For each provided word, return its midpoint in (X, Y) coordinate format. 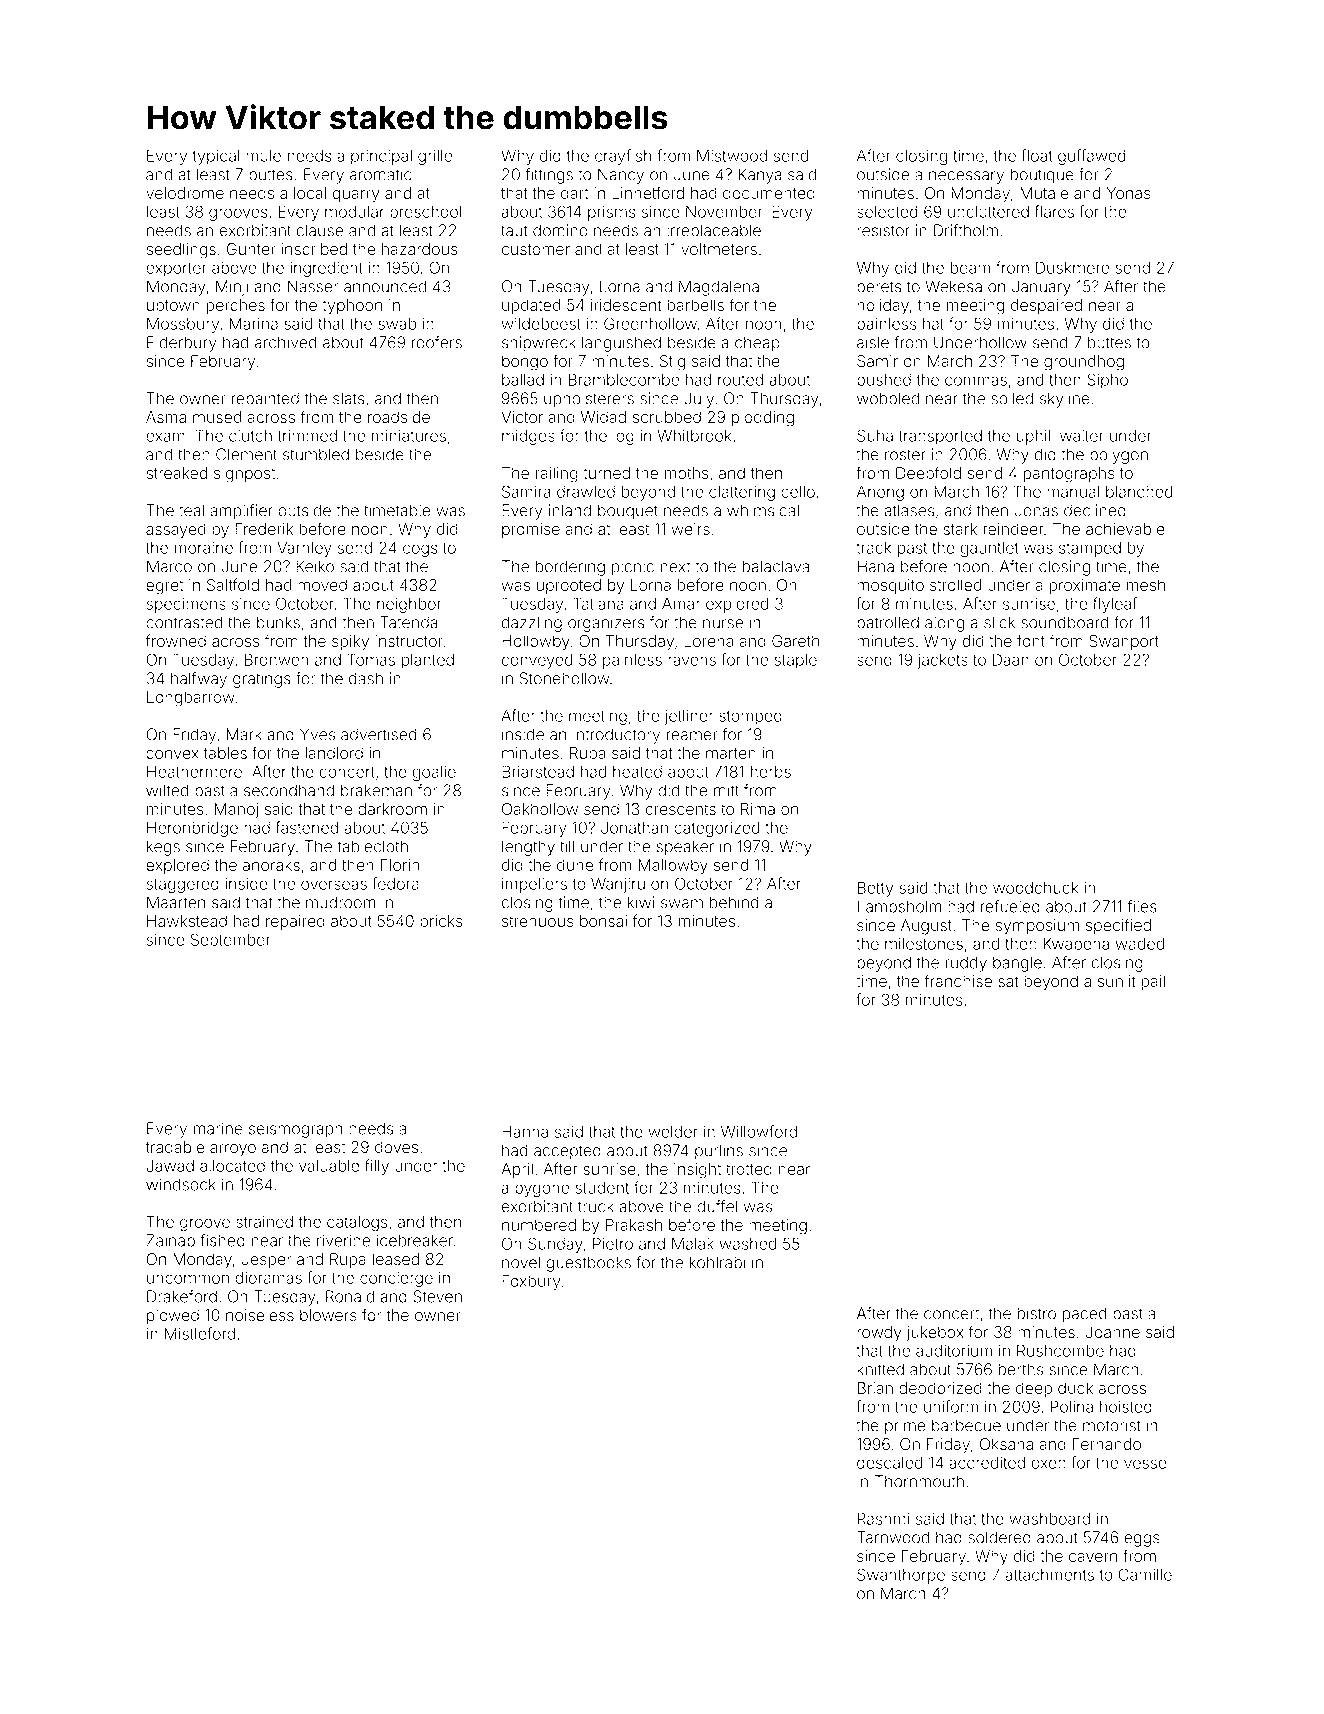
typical (216, 157)
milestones (924, 944)
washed (748, 1244)
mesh (1145, 585)
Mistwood (732, 156)
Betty (875, 889)
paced (1085, 1315)
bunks (278, 622)
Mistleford (200, 1333)
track (873, 548)
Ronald (350, 1296)
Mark (244, 734)
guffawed (1092, 157)
